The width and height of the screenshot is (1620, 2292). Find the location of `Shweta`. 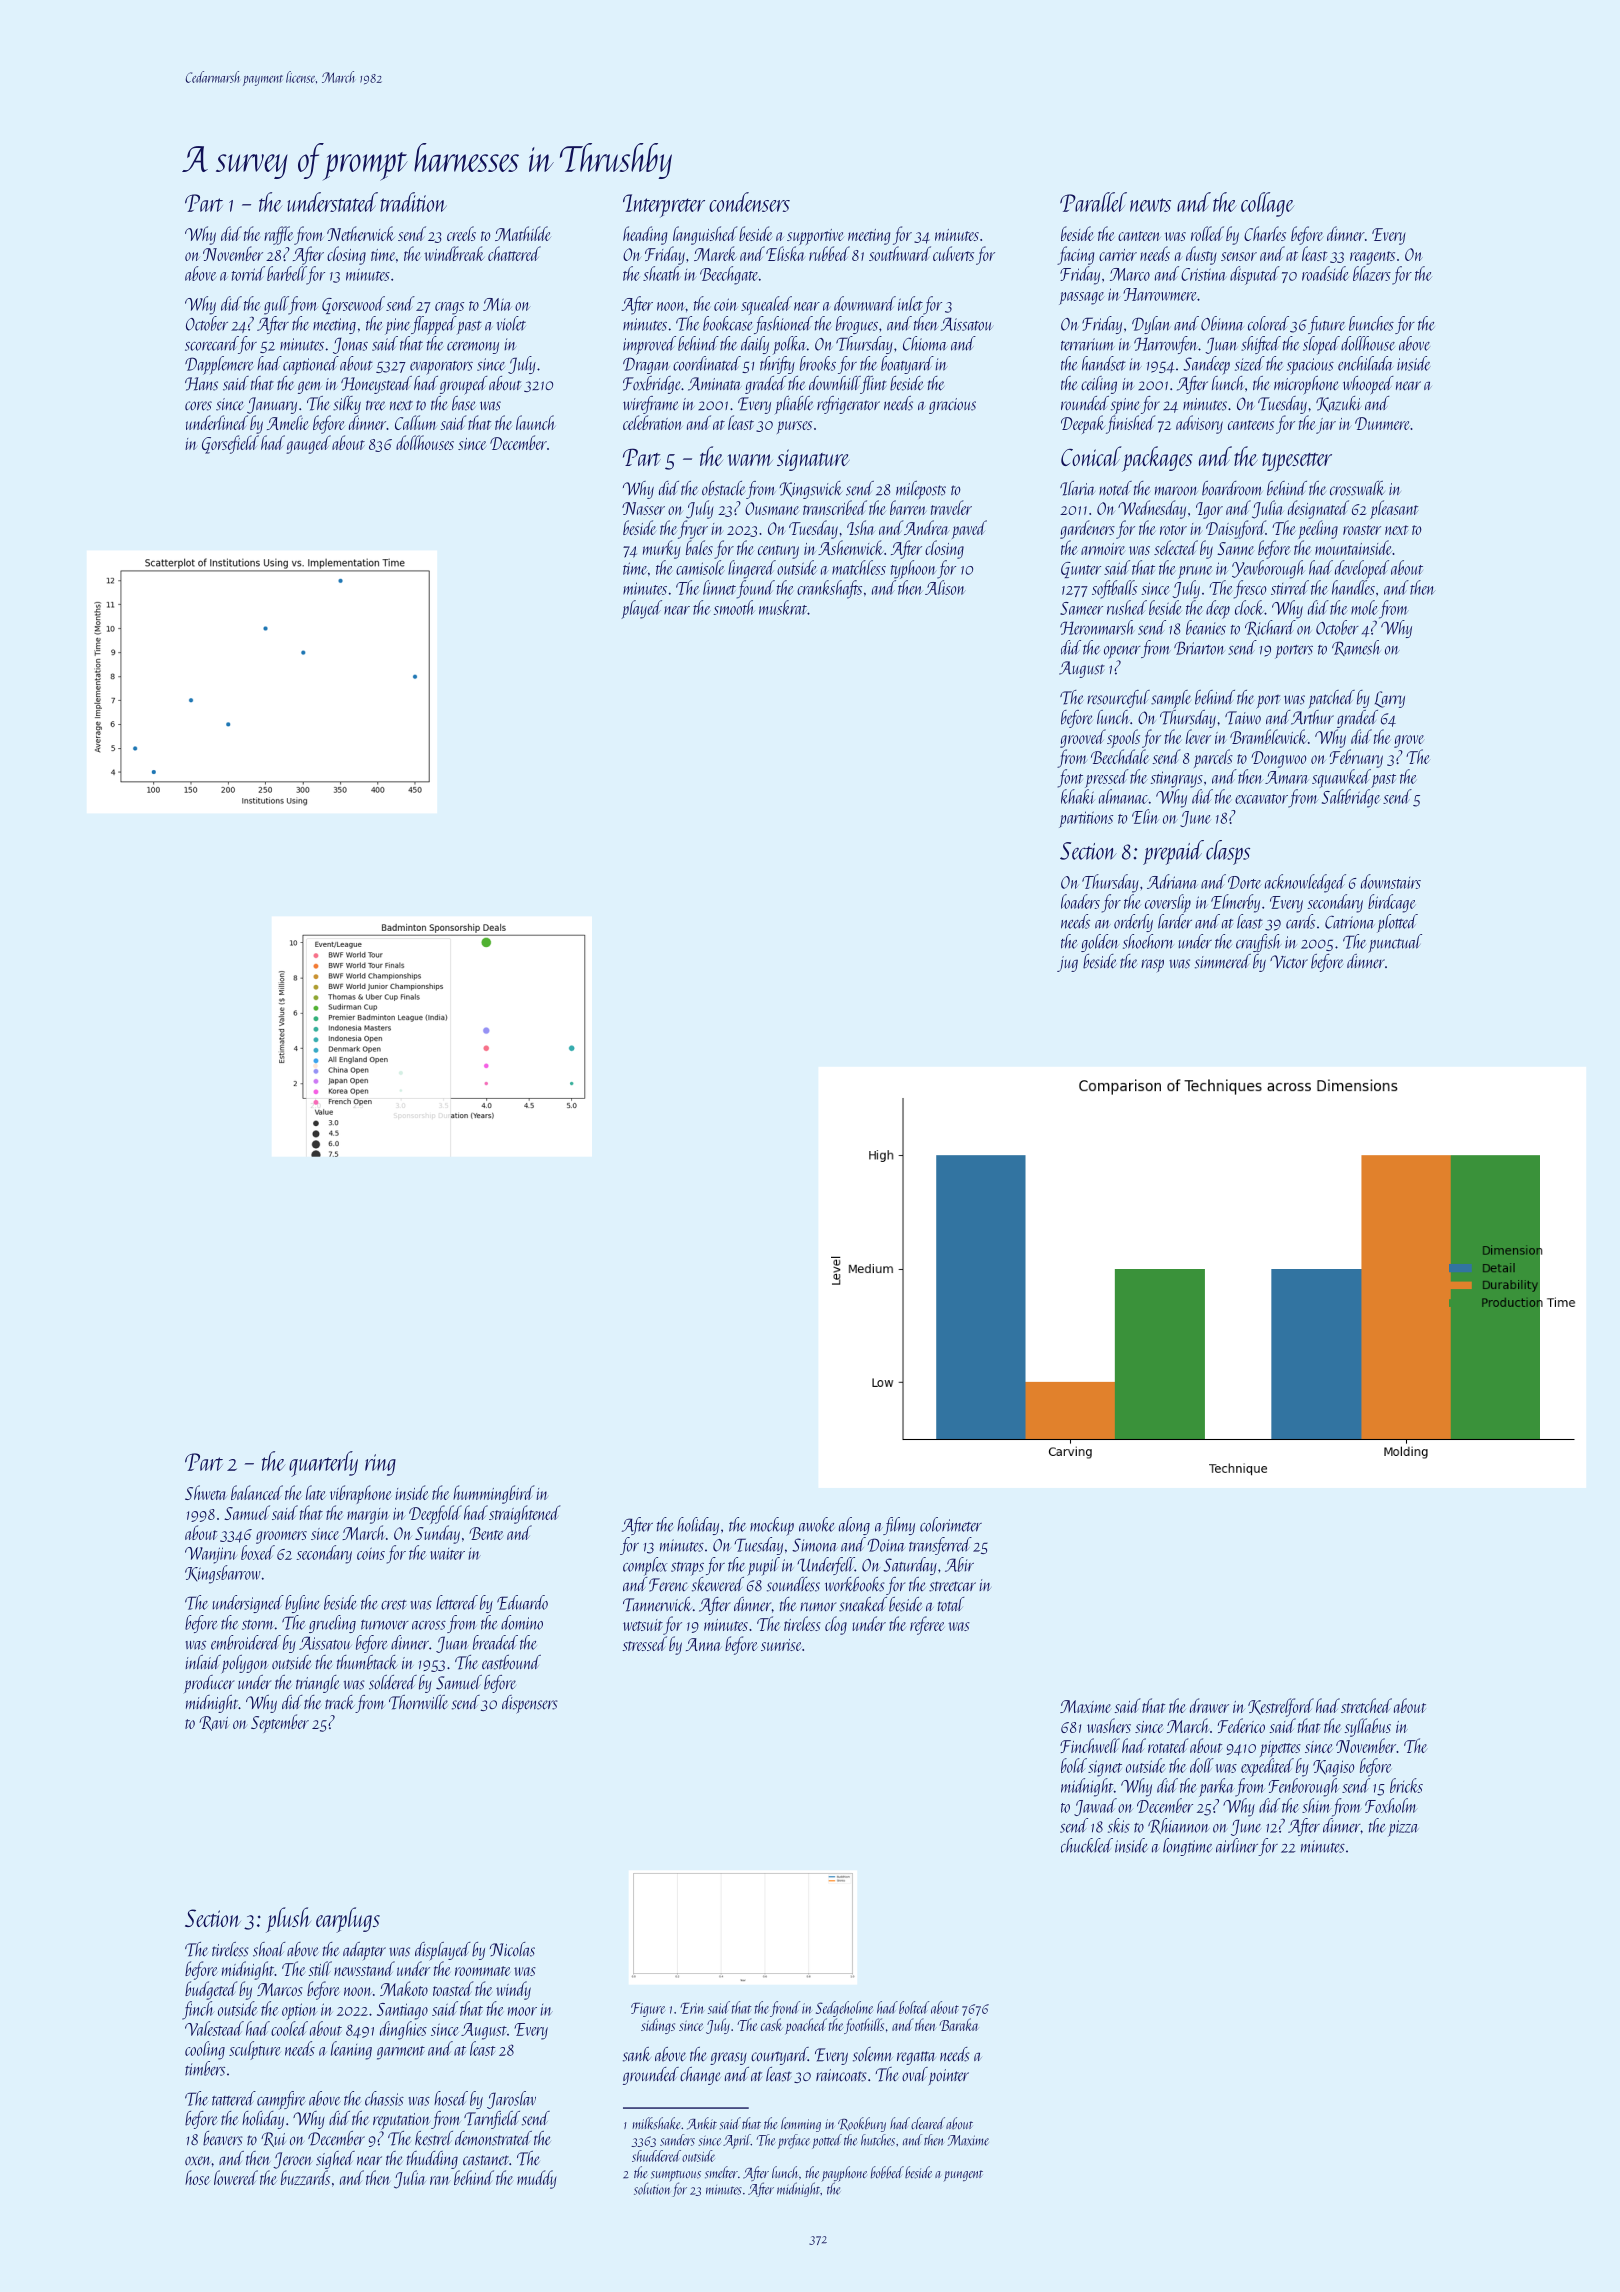

Shweta is located at coordinates (206, 1492).
